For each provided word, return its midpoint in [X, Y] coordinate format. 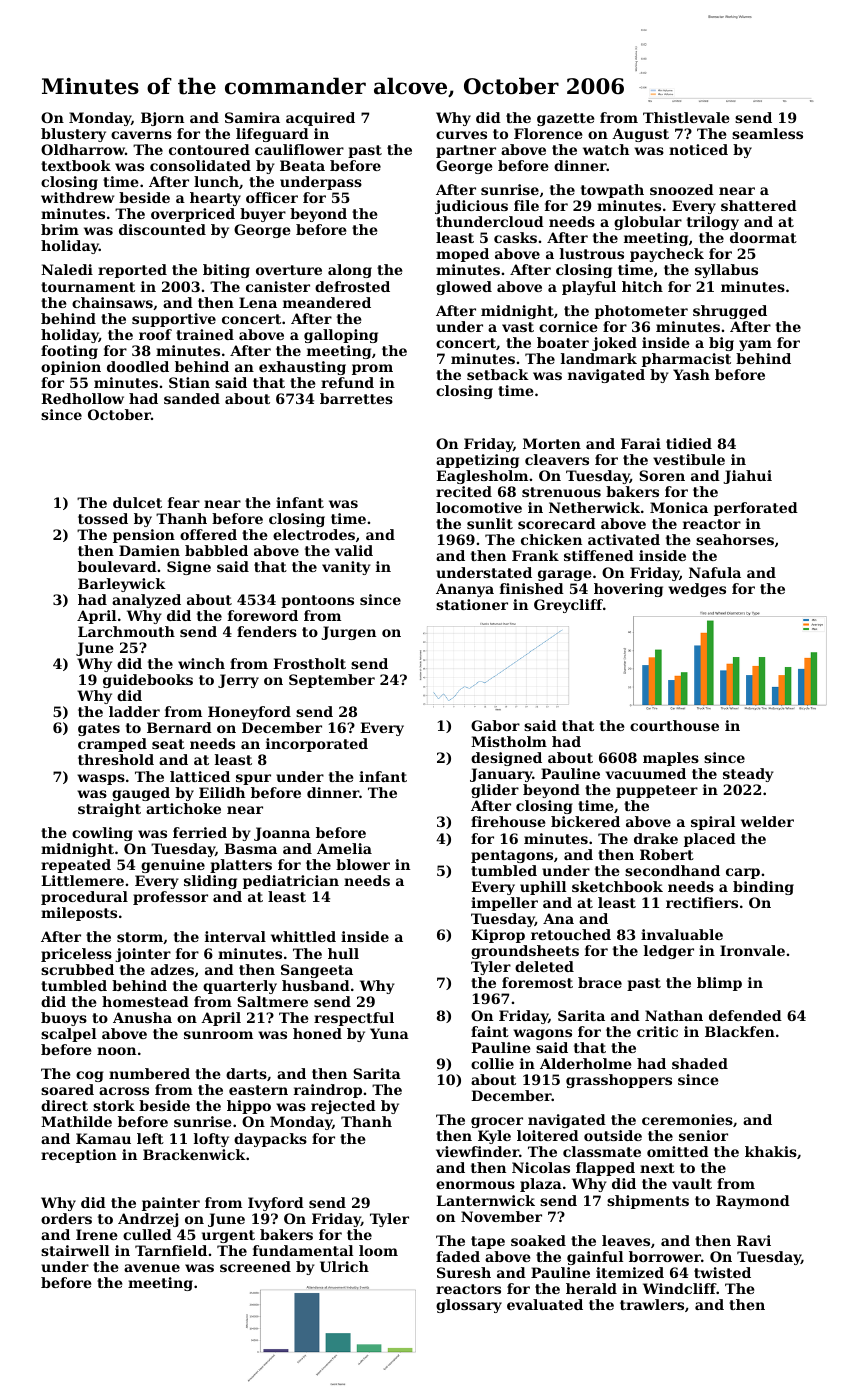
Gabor [495, 725]
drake [656, 838]
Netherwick [594, 507]
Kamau [103, 1138]
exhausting [302, 368]
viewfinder [477, 1151]
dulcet [137, 502]
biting [226, 271]
